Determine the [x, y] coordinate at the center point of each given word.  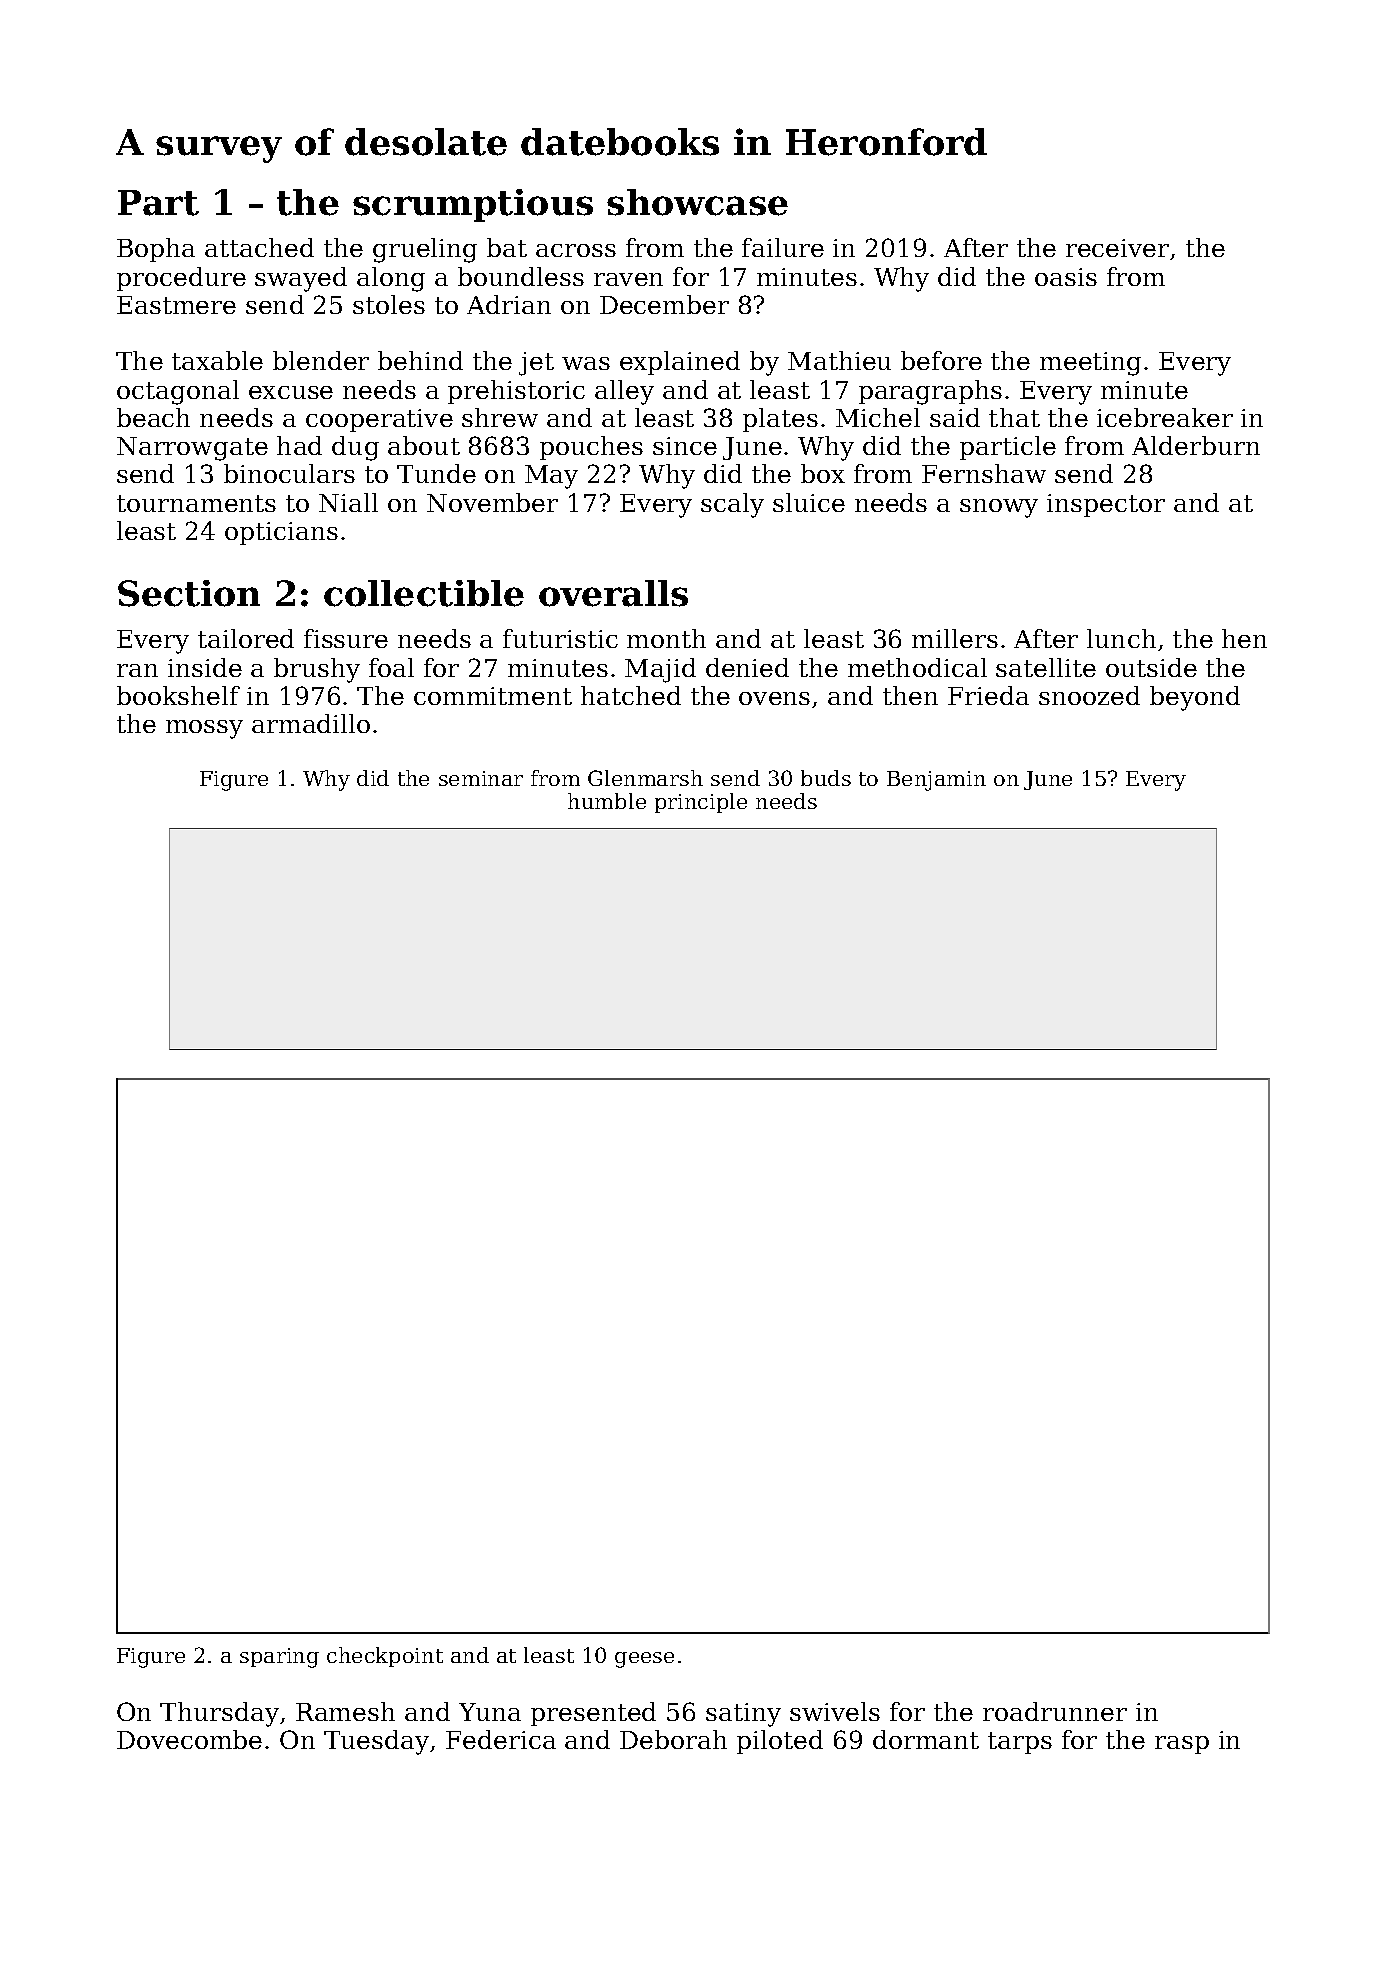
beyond [1195, 698]
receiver [1117, 248]
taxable [217, 360]
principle [701, 803]
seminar [481, 778]
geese [644, 1660]
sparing [279, 1658]
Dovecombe [189, 1739]
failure [783, 247]
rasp [1182, 1745]
